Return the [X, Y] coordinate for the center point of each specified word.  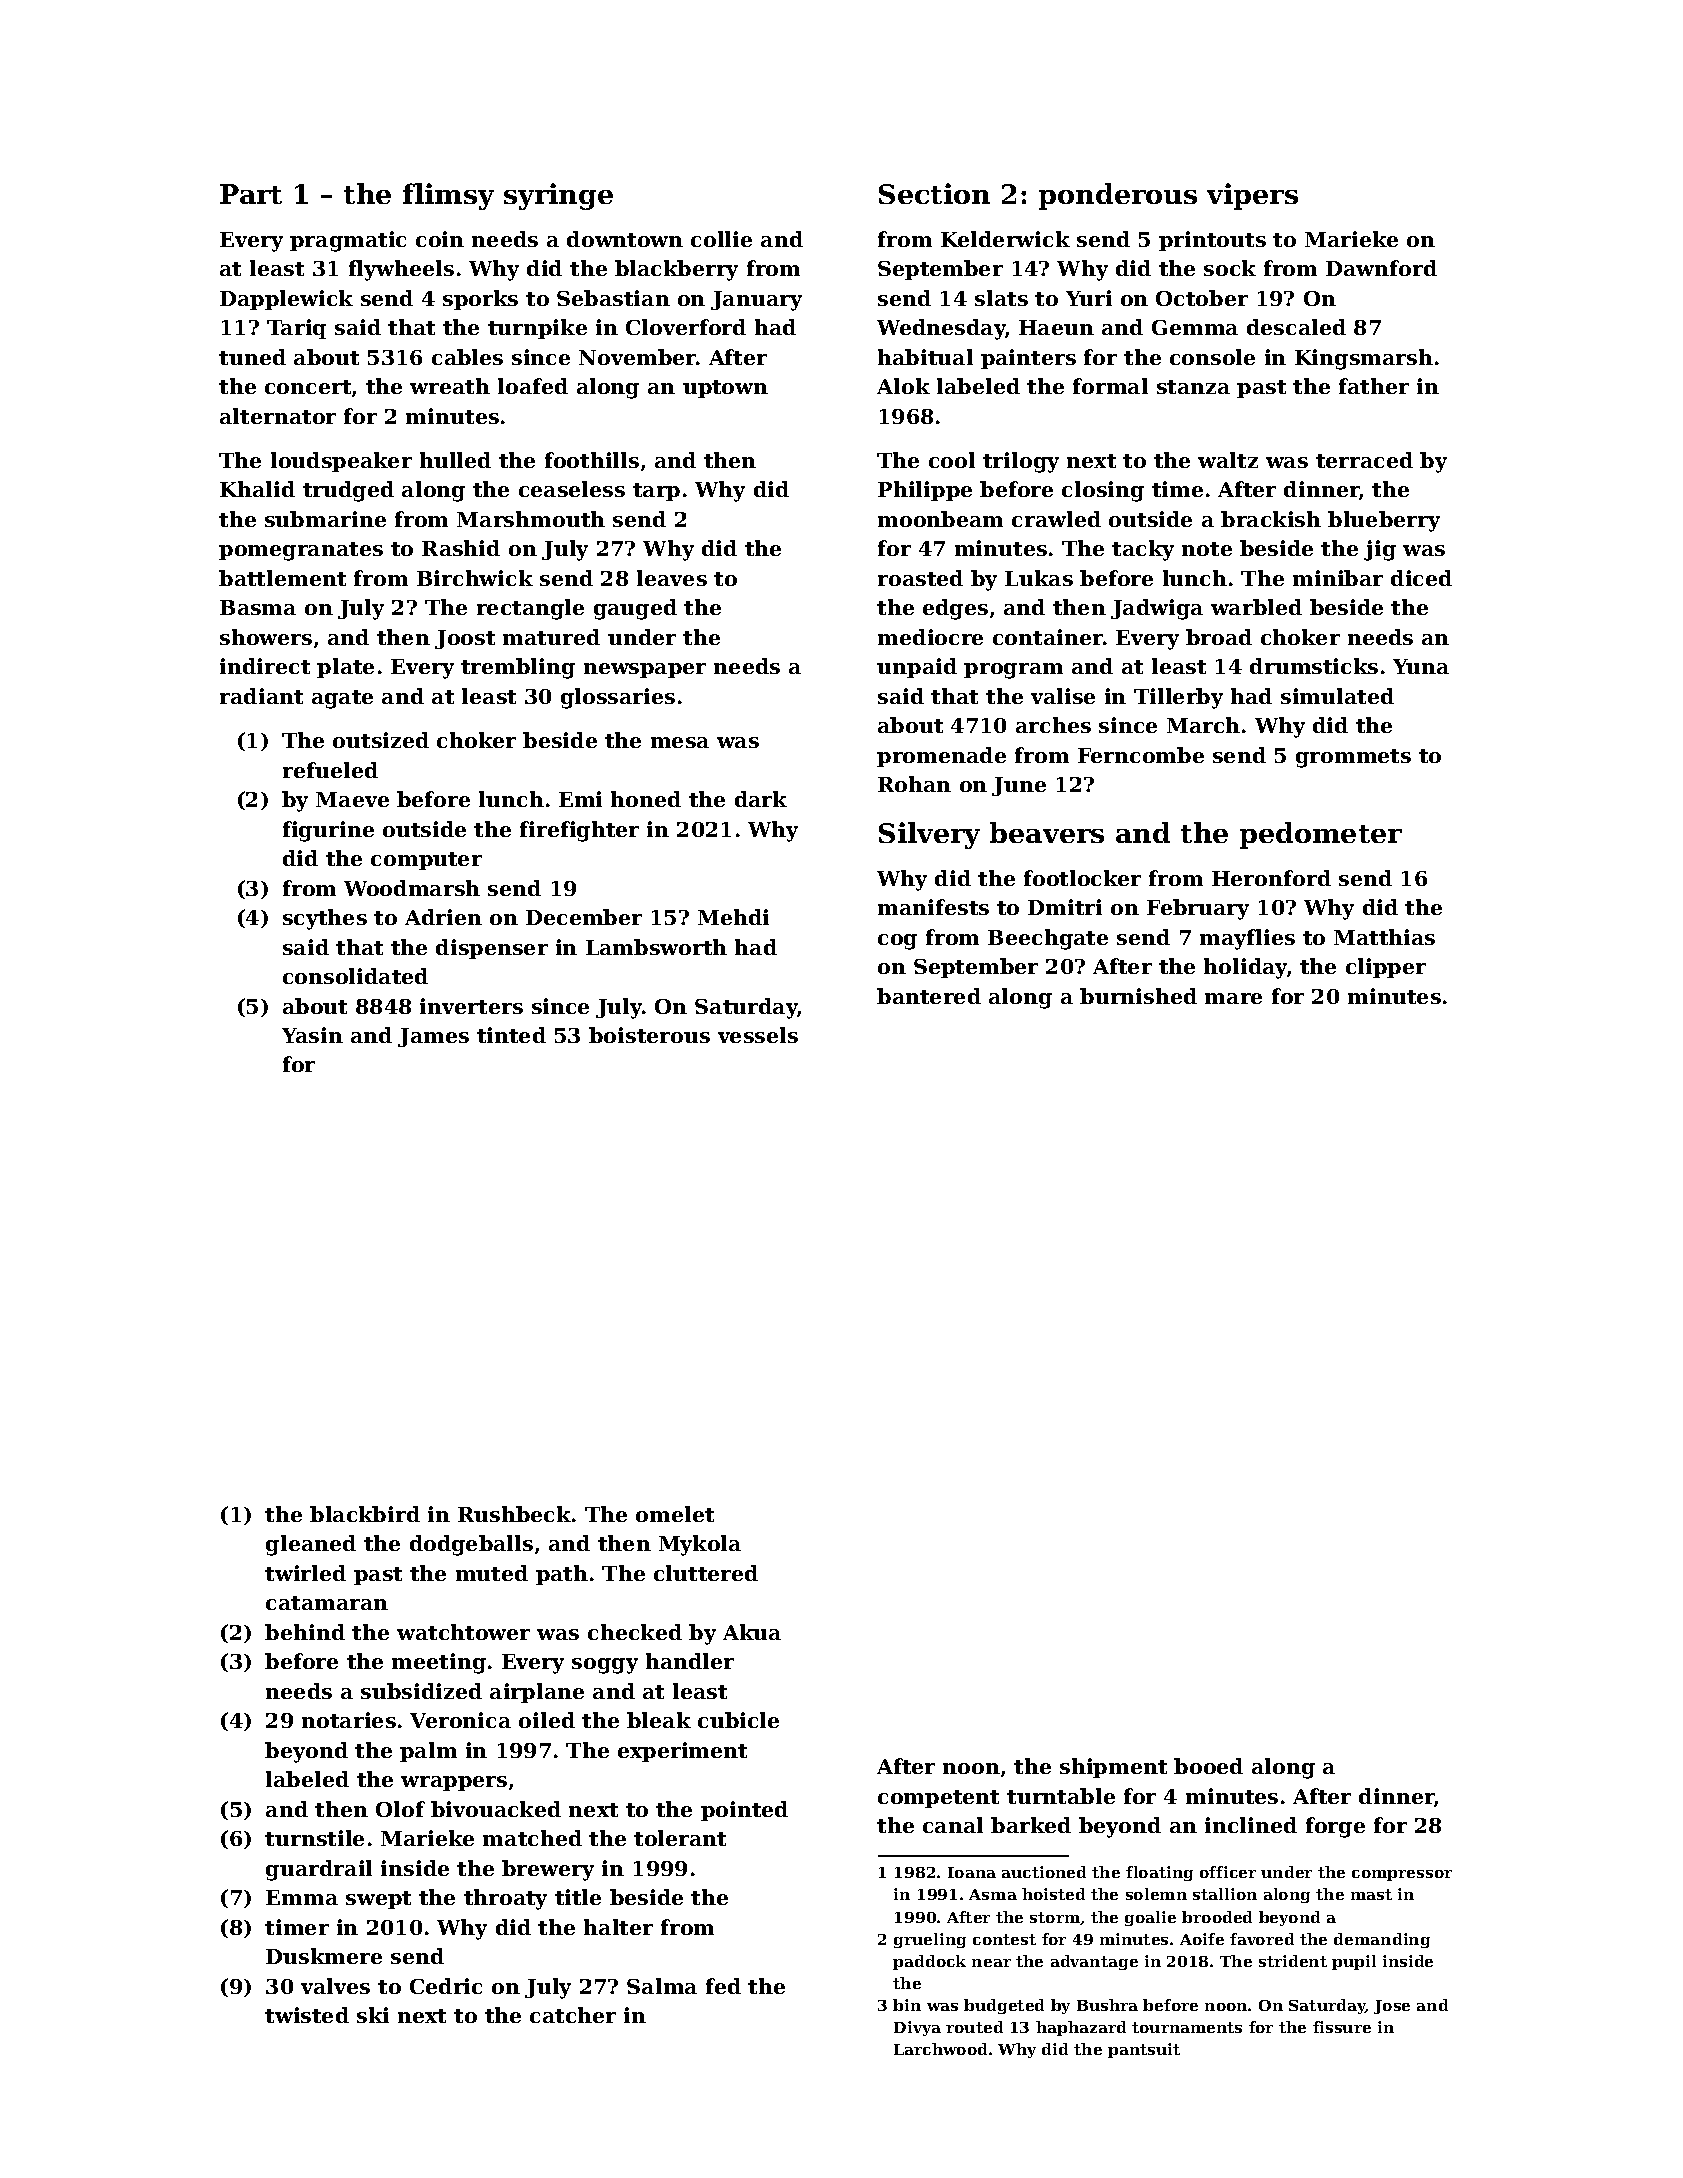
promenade [941, 757]
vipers [1252, 196]
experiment [682, 1752]
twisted [307, 2015]
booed [1208, 1766]
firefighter [579, 831]
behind [305, 1632]
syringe [558, 196]
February [1198, 909]
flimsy [448, 196]
